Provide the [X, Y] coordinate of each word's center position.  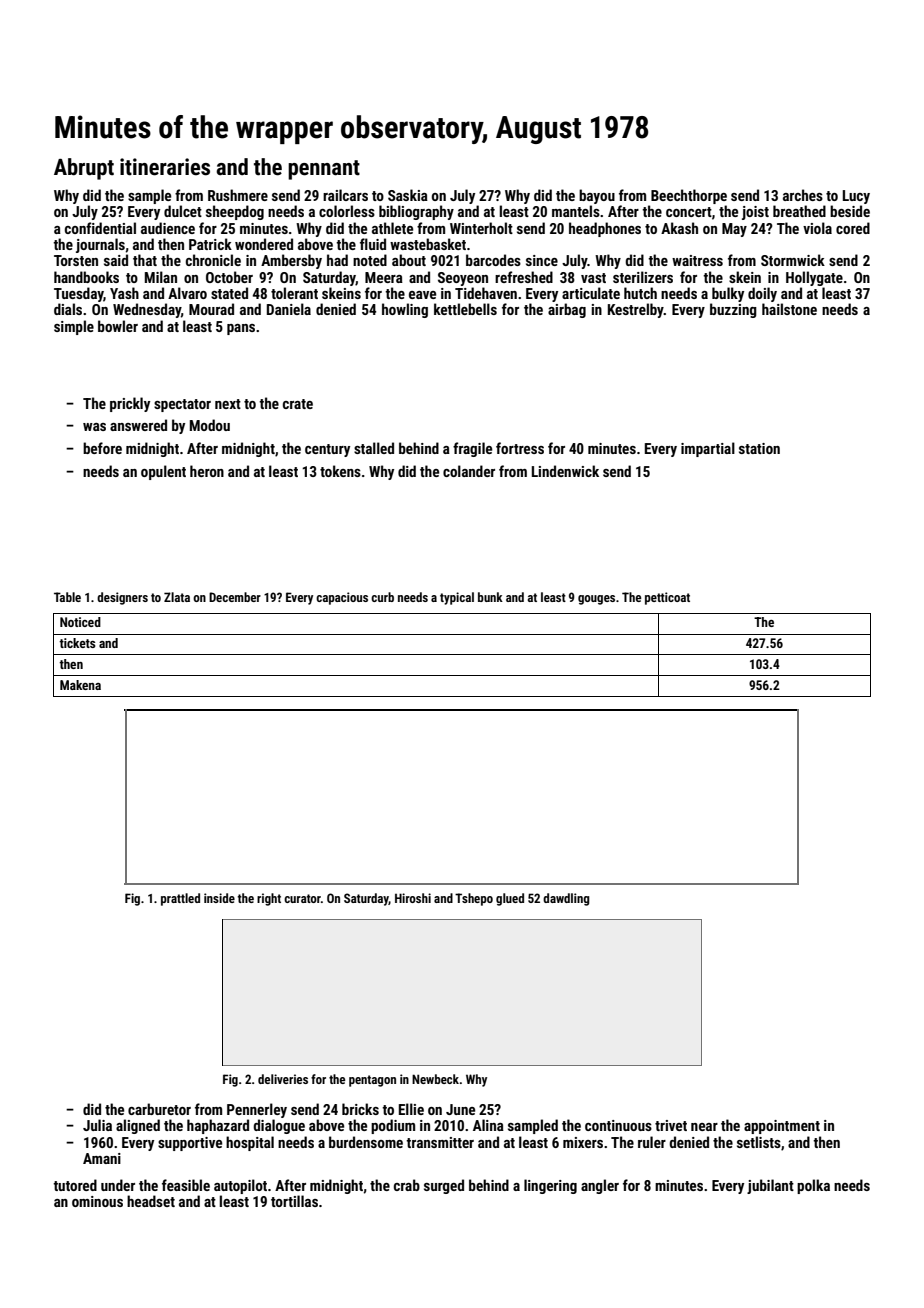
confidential [100, 228]
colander [469, 471]
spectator [182, 405]
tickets [77, 643]
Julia [97, 1125]
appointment [782, 1127]
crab [407, 1185]
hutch [640, 293]
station [759, 448]
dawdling [566, 899]
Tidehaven [486, 293]
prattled [180, 899]
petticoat [667, 598]
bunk [490, 597]
